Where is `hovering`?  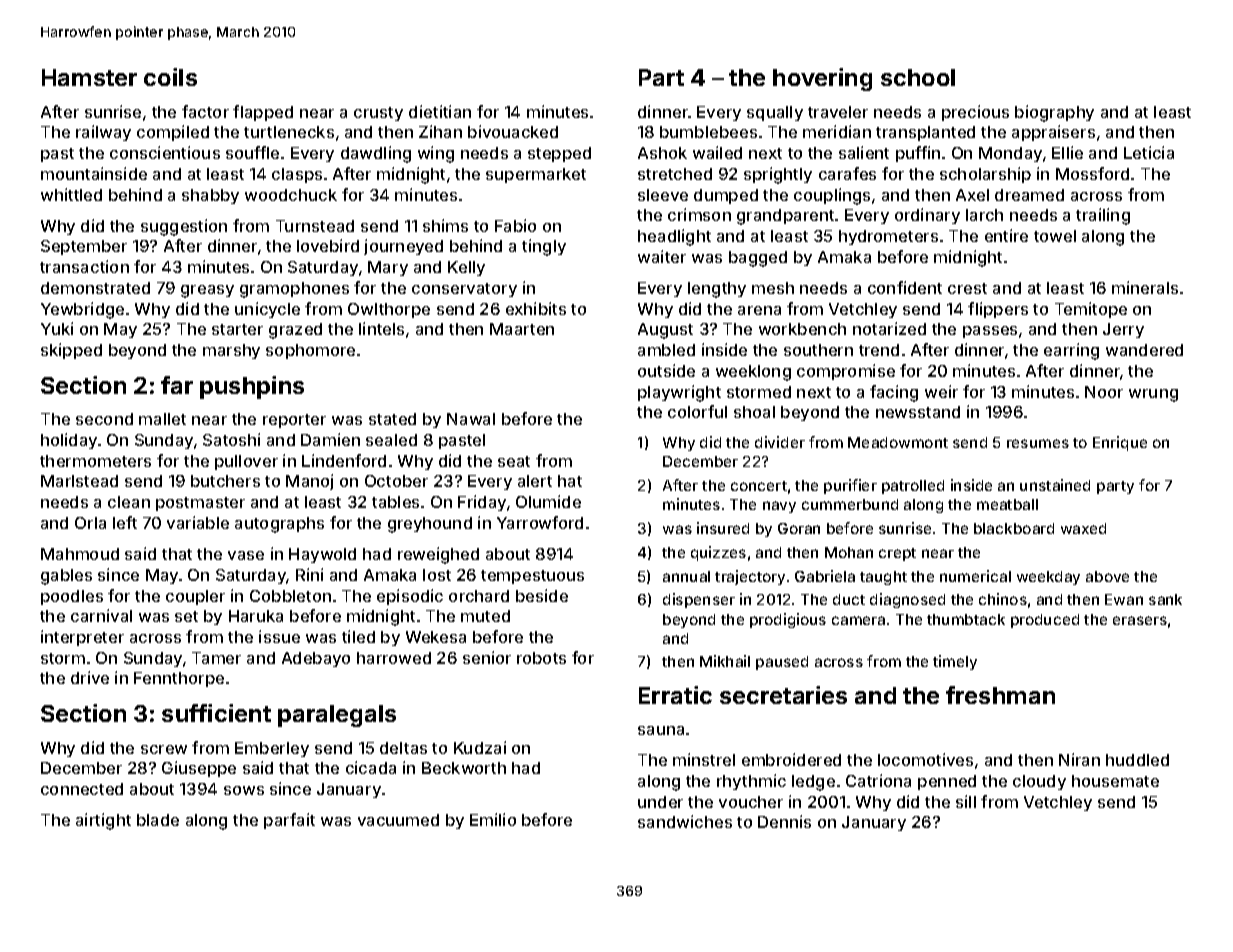 hovering is located at coordinates (822, 79).
